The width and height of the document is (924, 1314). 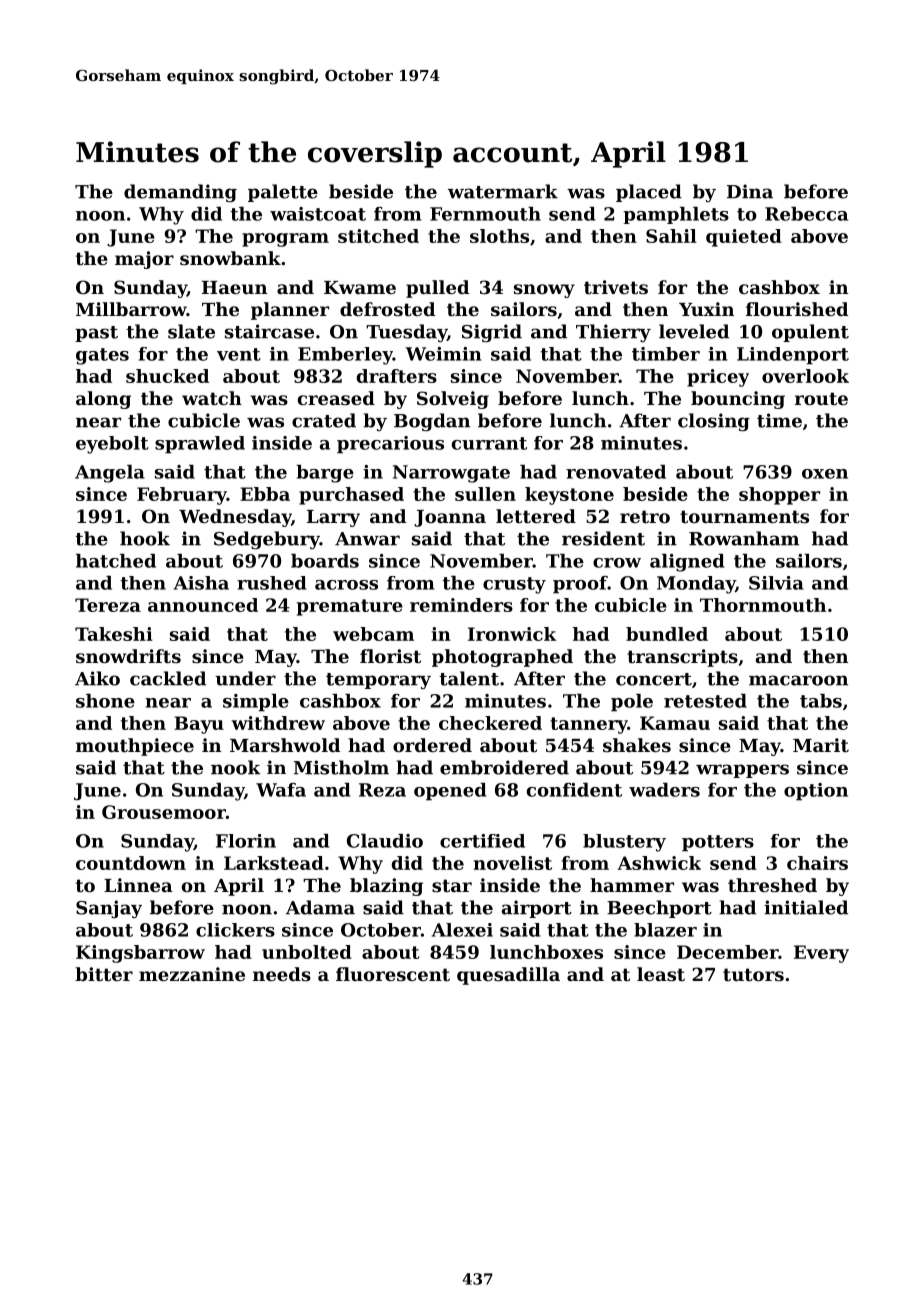 I want to click on timber, so click(x=666, y=354).
